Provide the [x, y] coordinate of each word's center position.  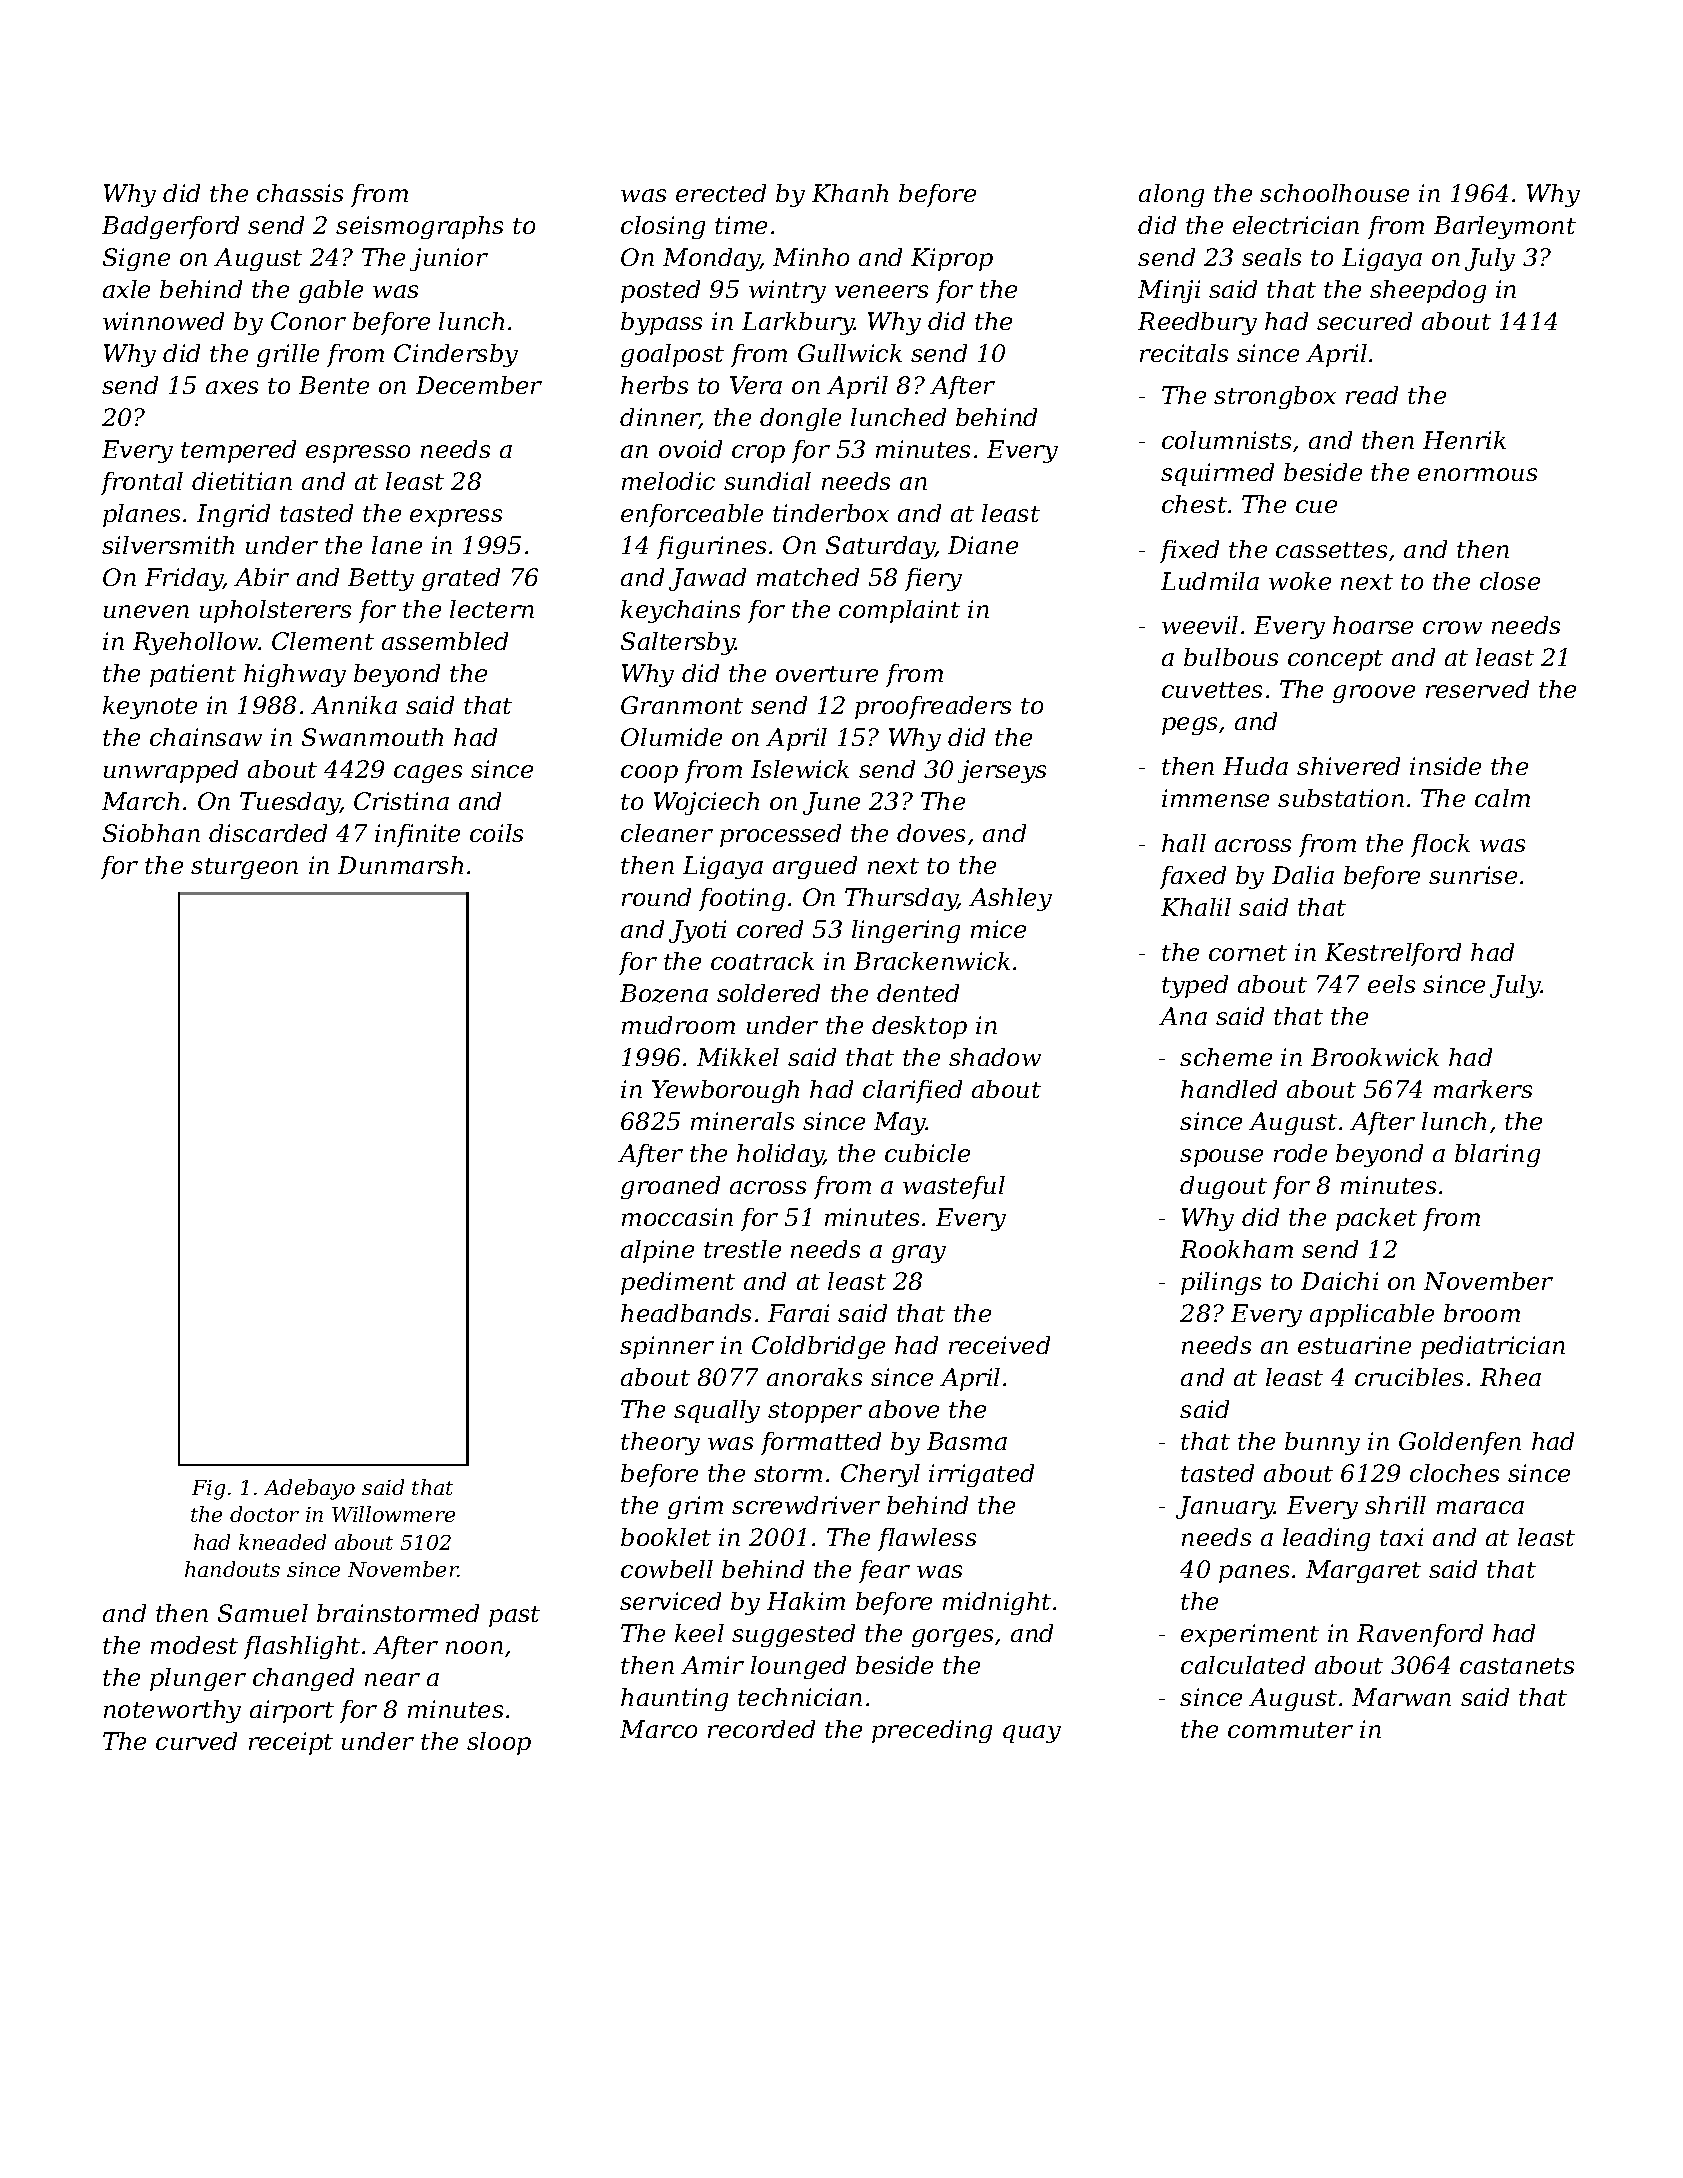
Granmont [682, 705]
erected [721, 193]
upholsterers [275, 611]
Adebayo [309, 1489]
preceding [932, 1731]
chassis [300, 193]
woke [1300, 581]
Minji [1169, 291]
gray [919, 1254]
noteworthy [172, 1711]
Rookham [1236, 1249]
